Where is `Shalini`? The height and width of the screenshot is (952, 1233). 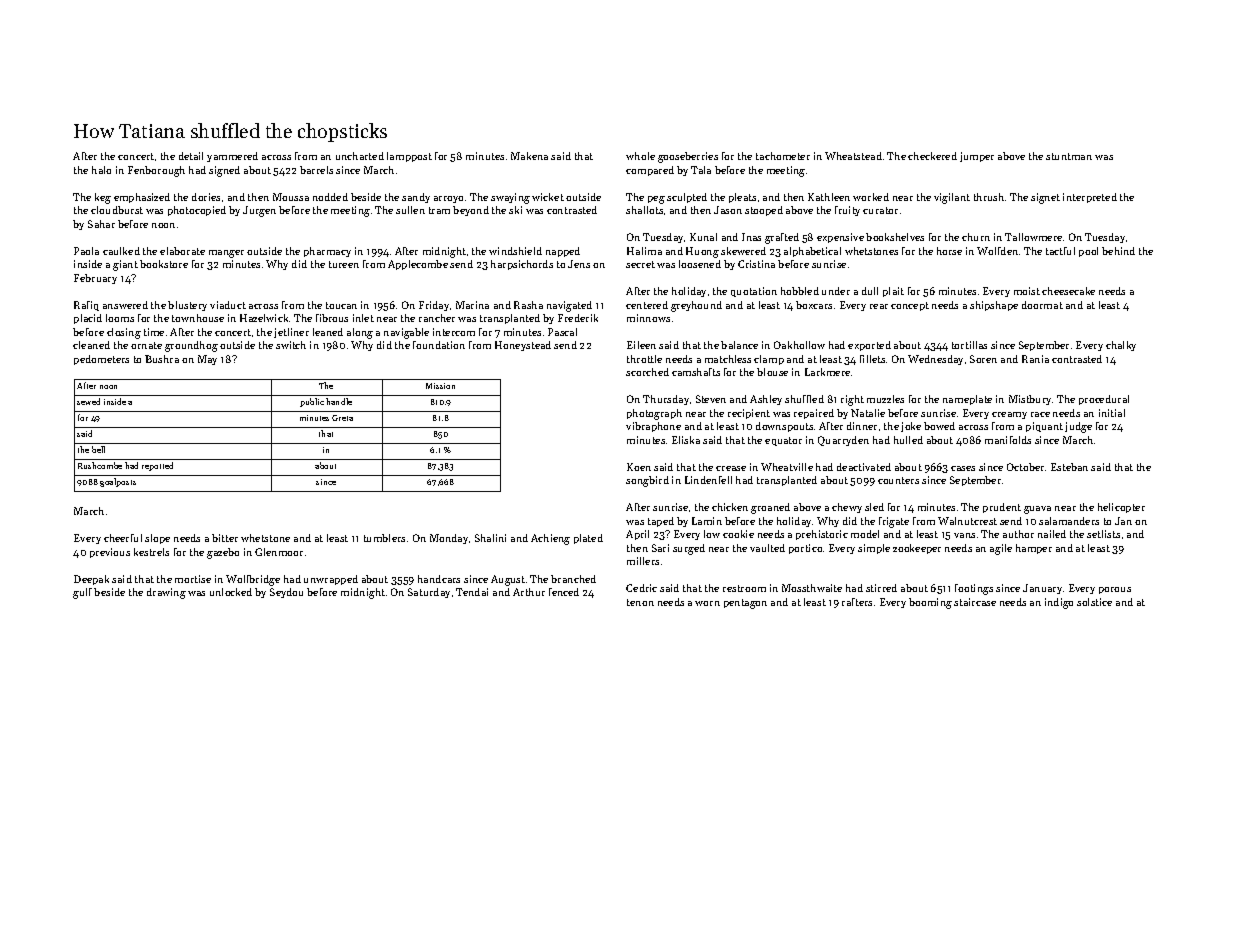 Shalini is located at coordinates (490, 538).
